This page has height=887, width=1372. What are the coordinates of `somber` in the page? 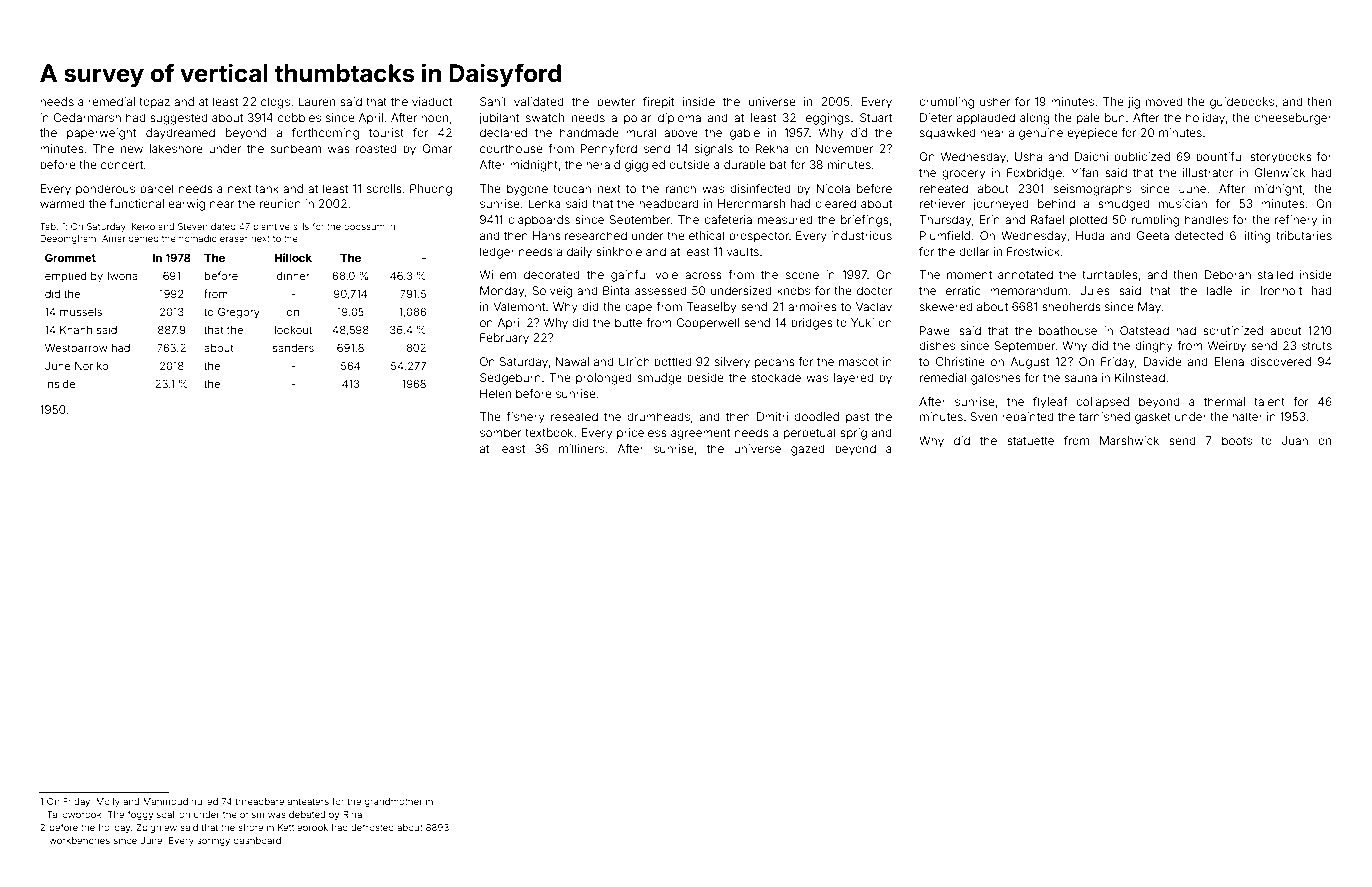 It's located at (501, 432).
